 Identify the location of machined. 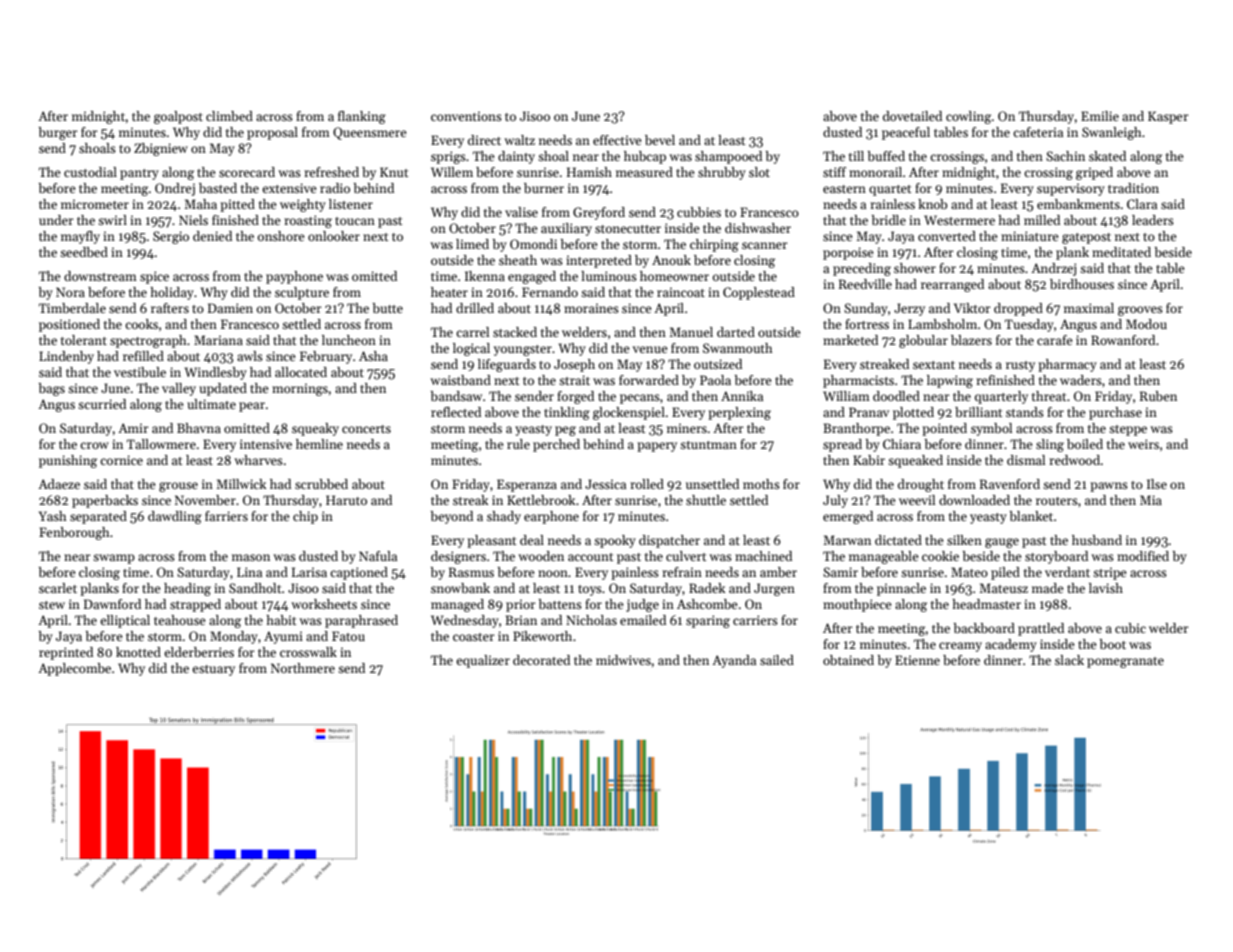
(763, 556).
